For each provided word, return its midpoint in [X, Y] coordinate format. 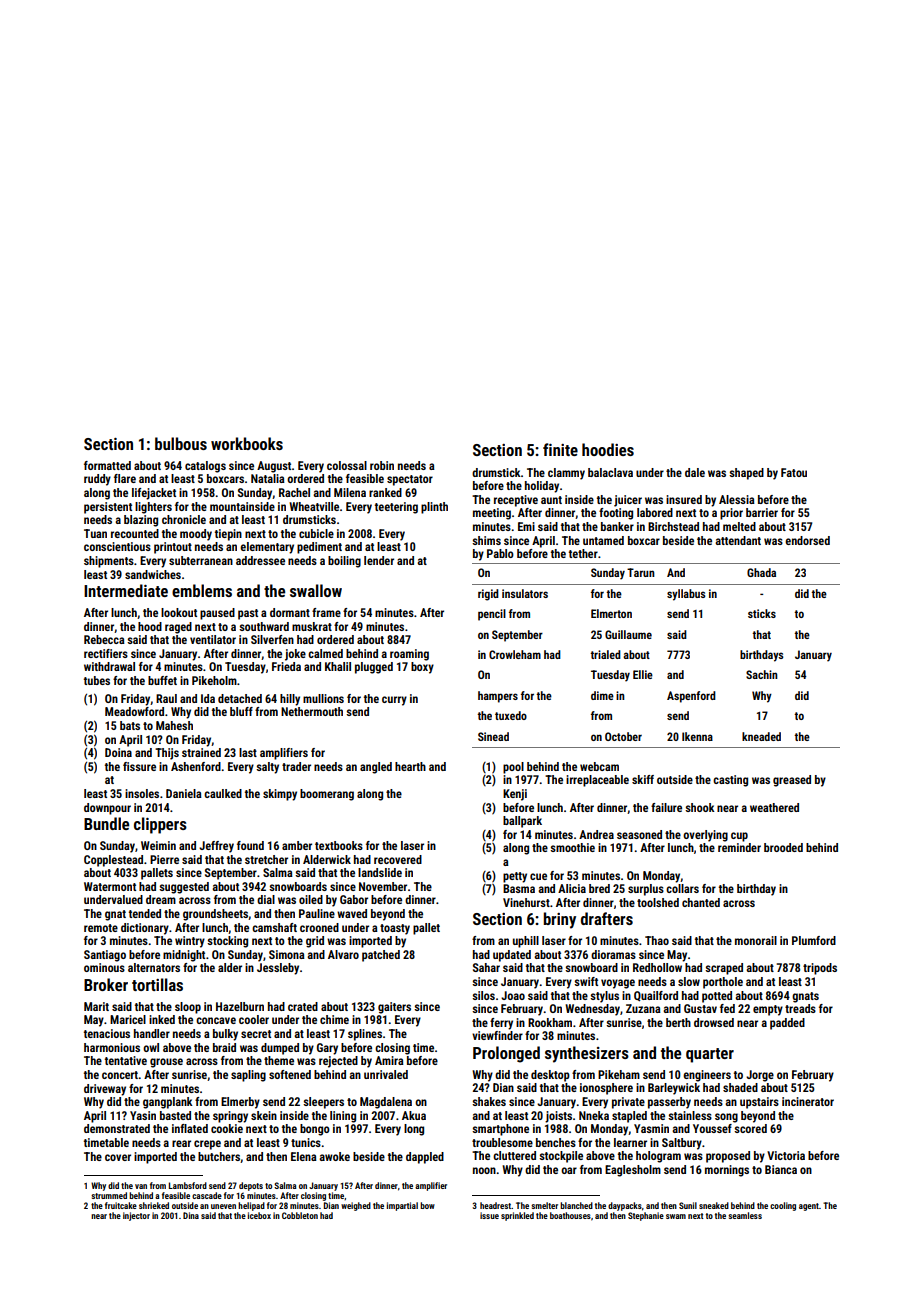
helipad [251, 1206]
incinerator [808, 1101]
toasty [395, 929]
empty [768, 1010]
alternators [154, 967]
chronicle [184, 519]
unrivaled [386, 1074]
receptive [516, 501]
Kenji [515, 795]
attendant [738, 540]
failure [666, 807]
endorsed [807, 540]
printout [173, 548]
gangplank [168, 1103]
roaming [409, 655]
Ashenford [196, 766]
